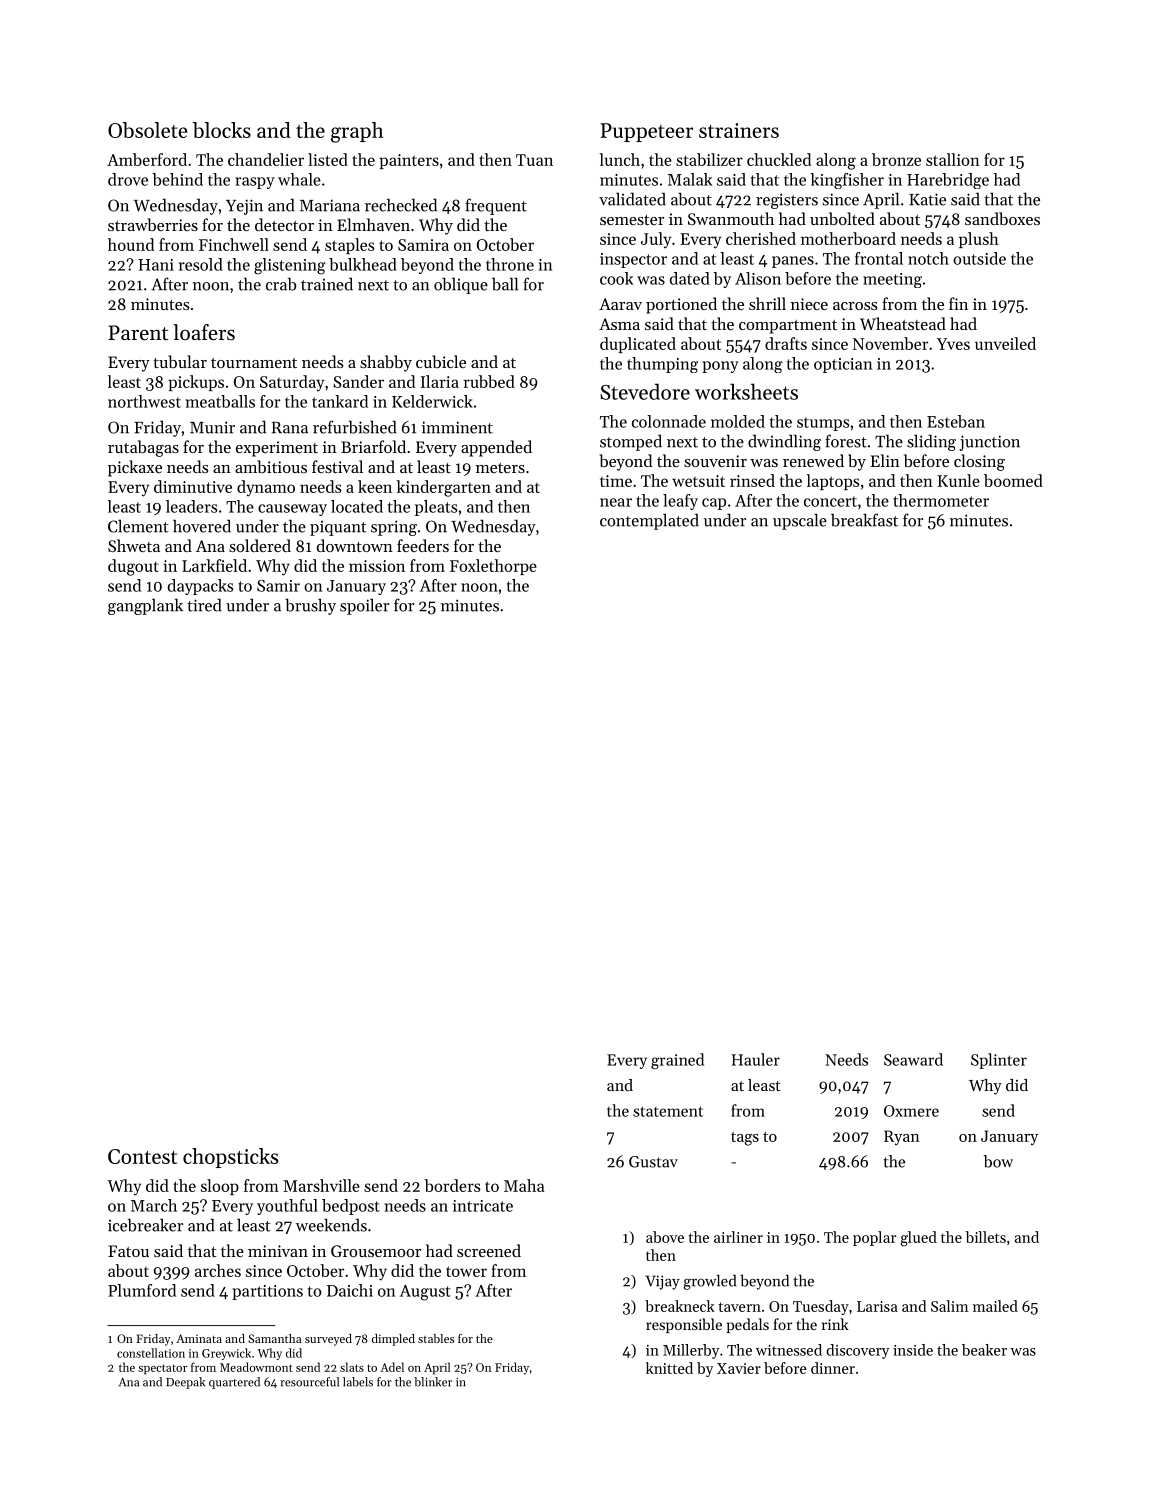  What do you see at coordinates (510, 264) in the page?
I see `throne` at bounding box center [510, 264].
